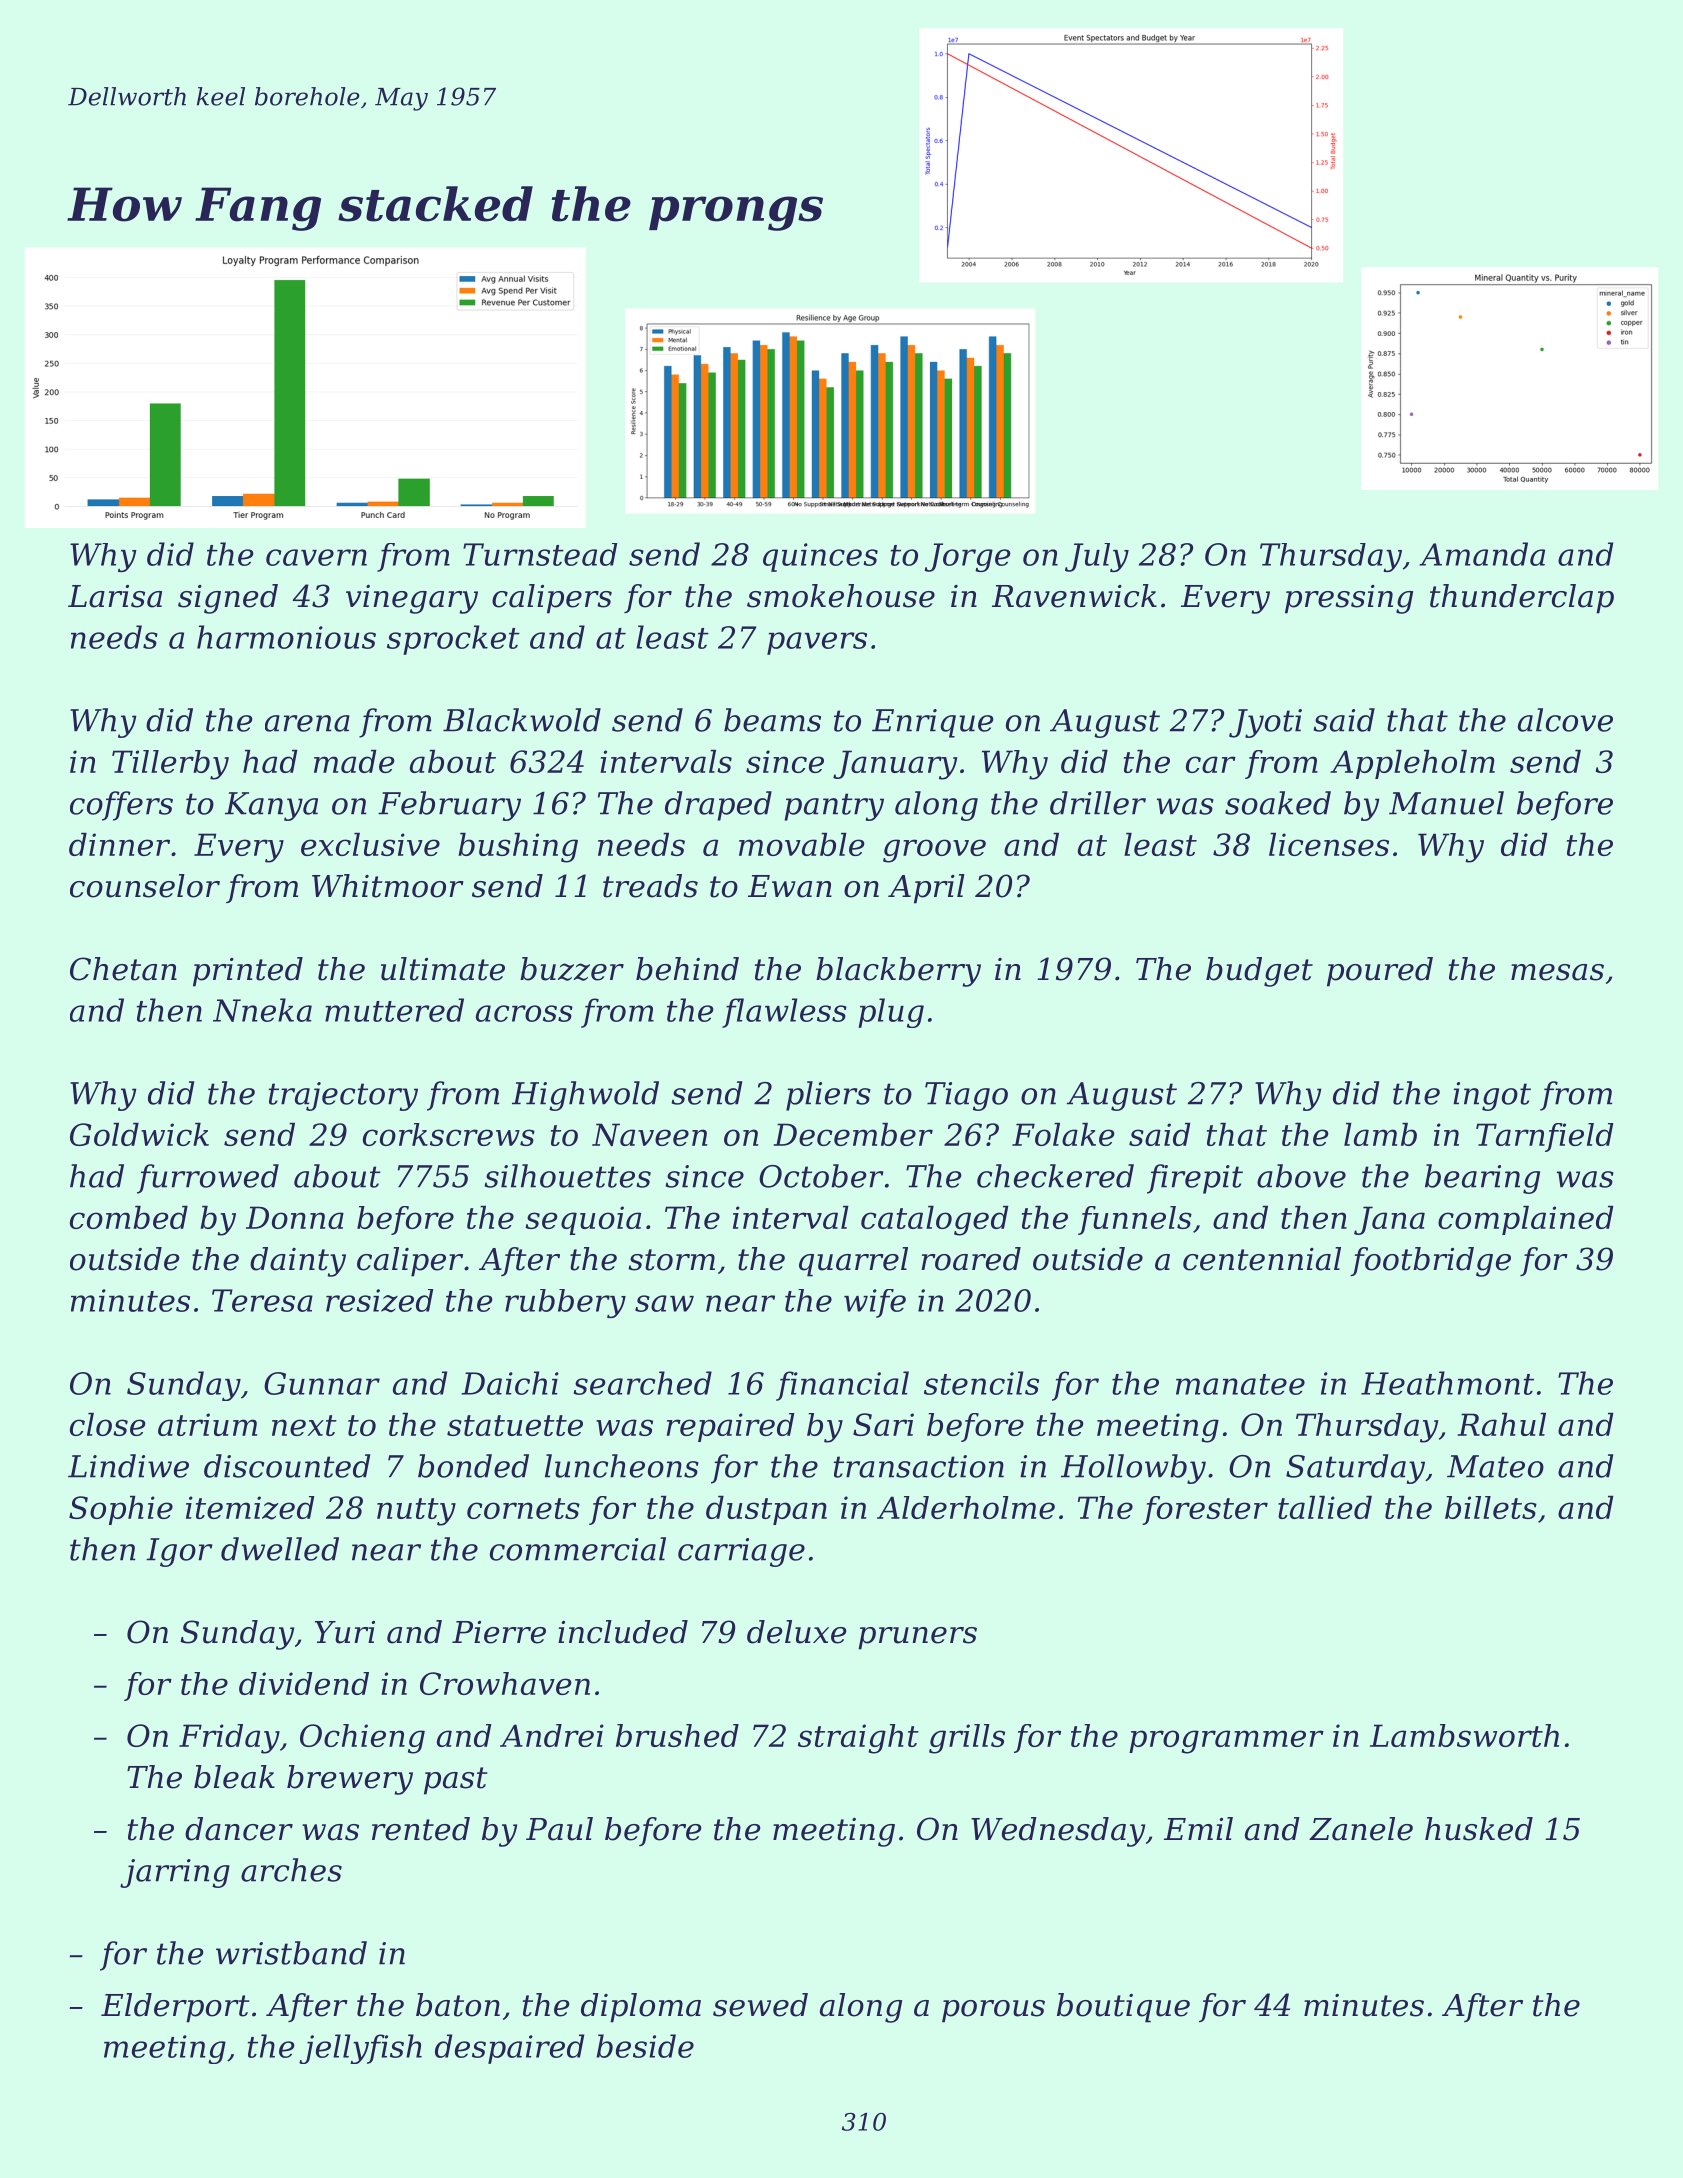 The image size is (1683, 2178). What do you see at coordinates (360, 2049) in the screenshot?
I see `jellyfish` at bounding box center [360, 2049].
